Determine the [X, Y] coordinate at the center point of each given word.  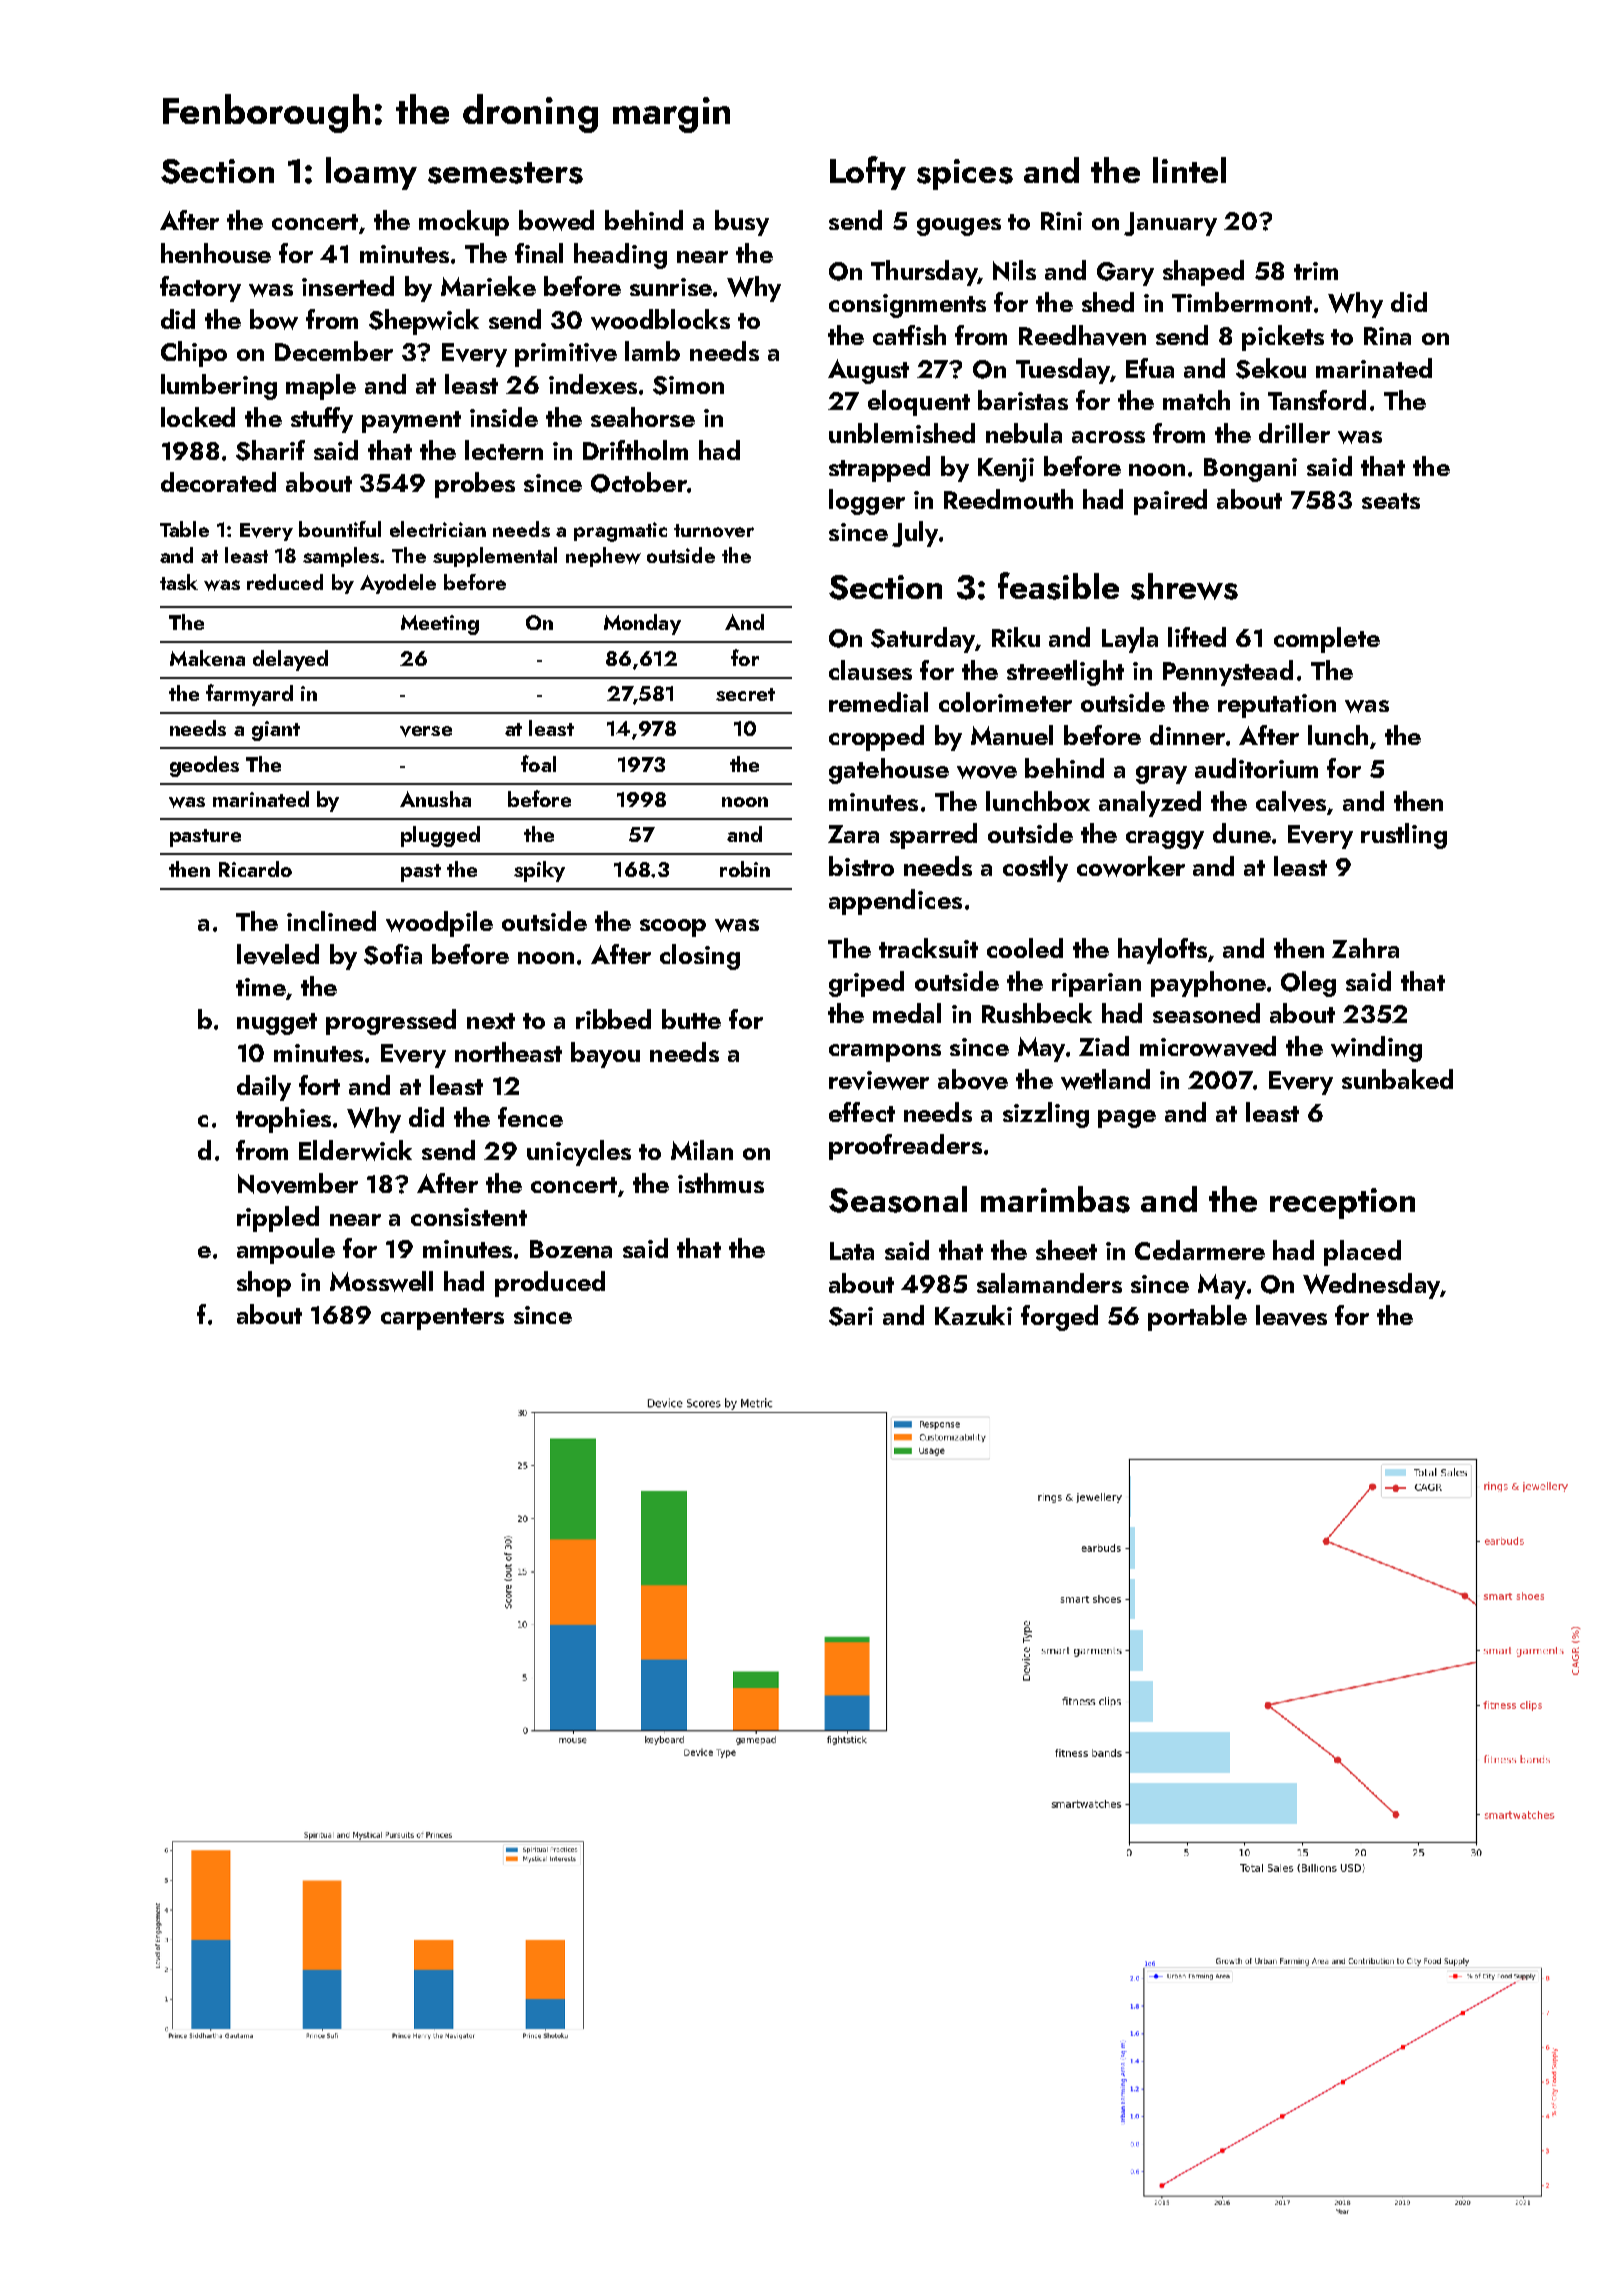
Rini [1061, 221]
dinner [1187, 735]
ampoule [286, 1251]
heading [620, 256]
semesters [505, 173]
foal [538, 763]
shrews [1184, 586]
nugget [277, 1024]
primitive [566, 355]
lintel [1189, 170]
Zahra [1365, 948]
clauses [870, 670]
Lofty [868, 173]
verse [426, 731]
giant [276, 731]
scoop [673, 928]
